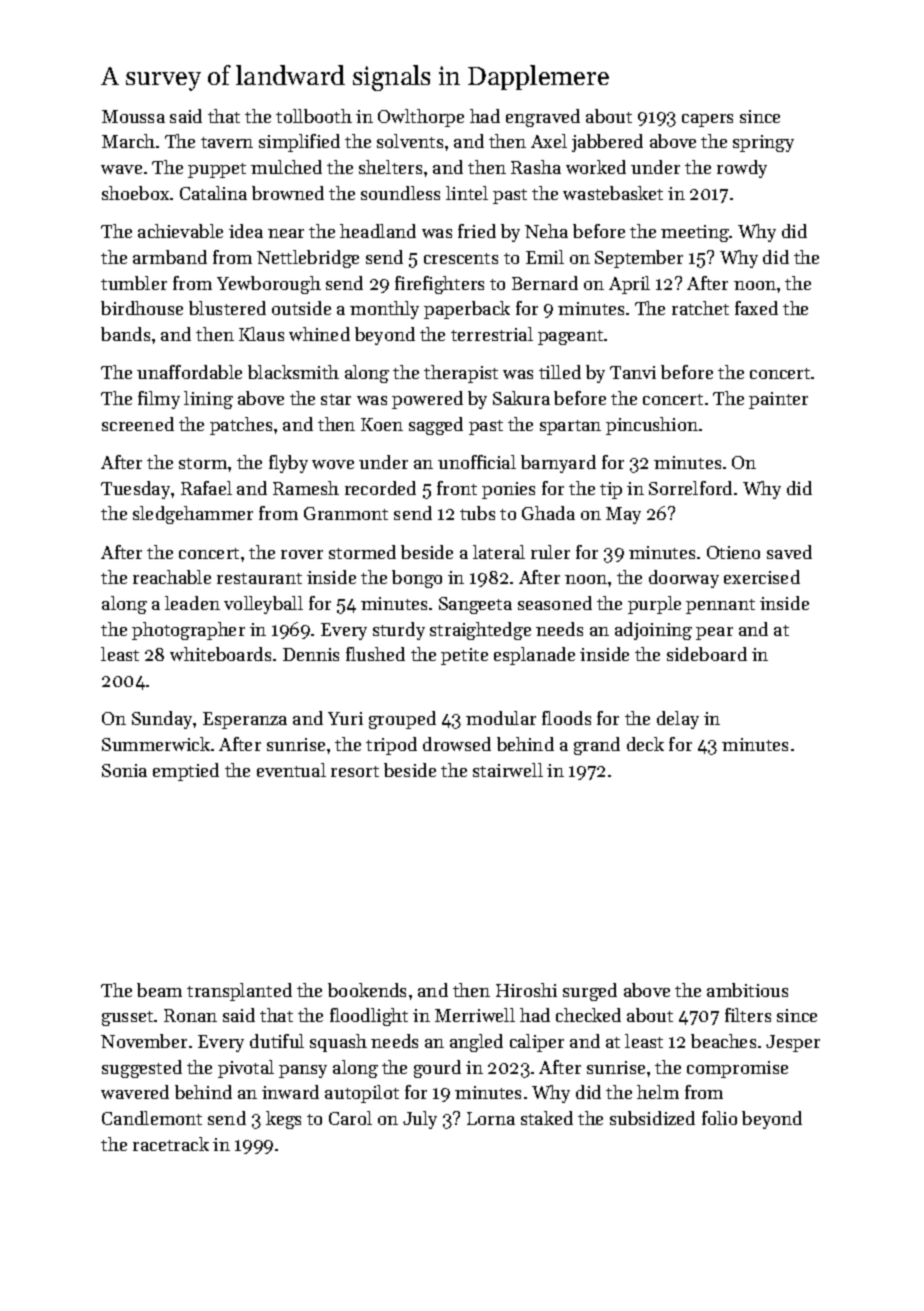 The height and width of the page is (1311, 924). Describe the element at coordinates (159, 990) in the page. I see `beam` at that location.
